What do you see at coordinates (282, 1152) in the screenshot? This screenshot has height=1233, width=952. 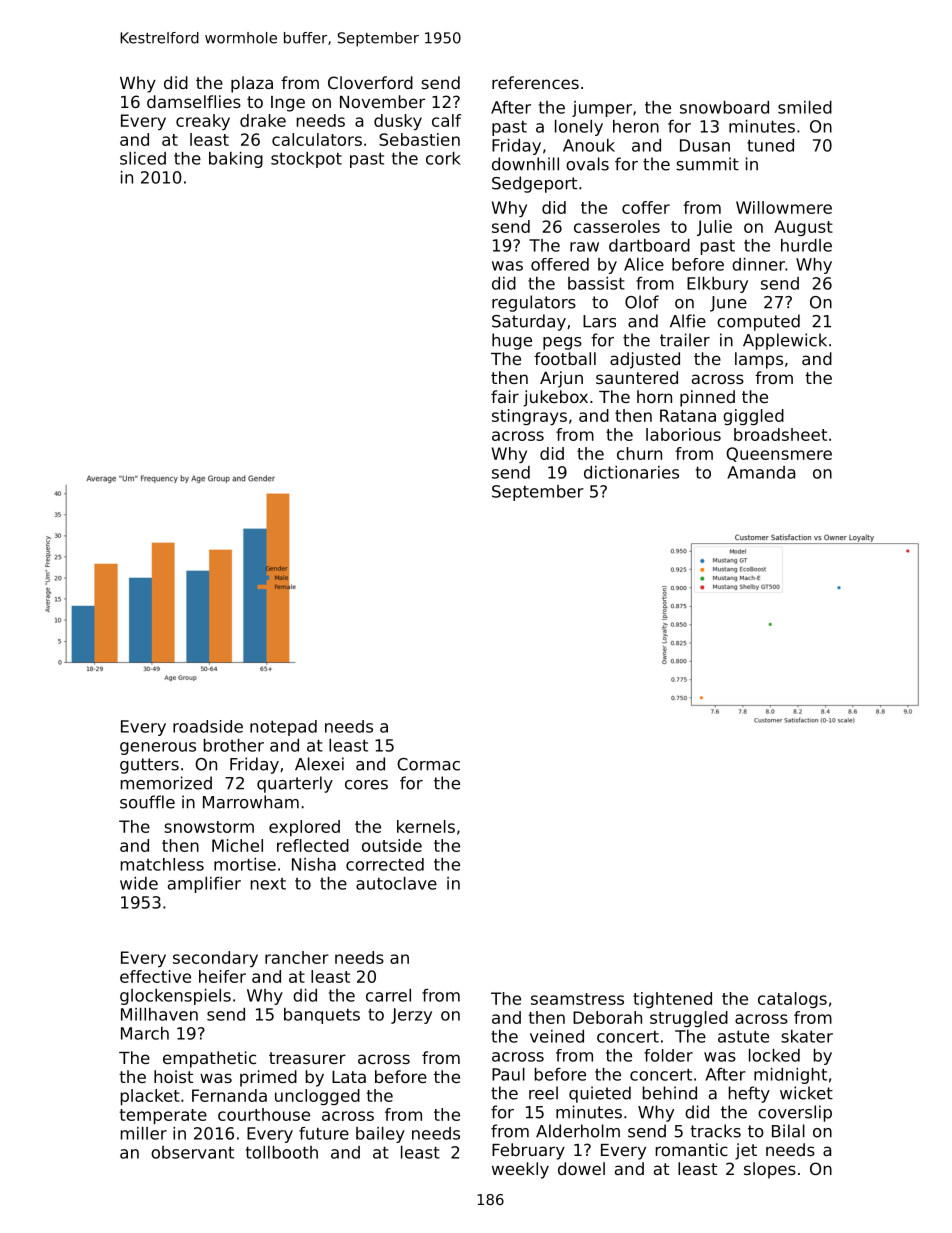 I see `tollbooth` at bounding box center [282, 1152].
